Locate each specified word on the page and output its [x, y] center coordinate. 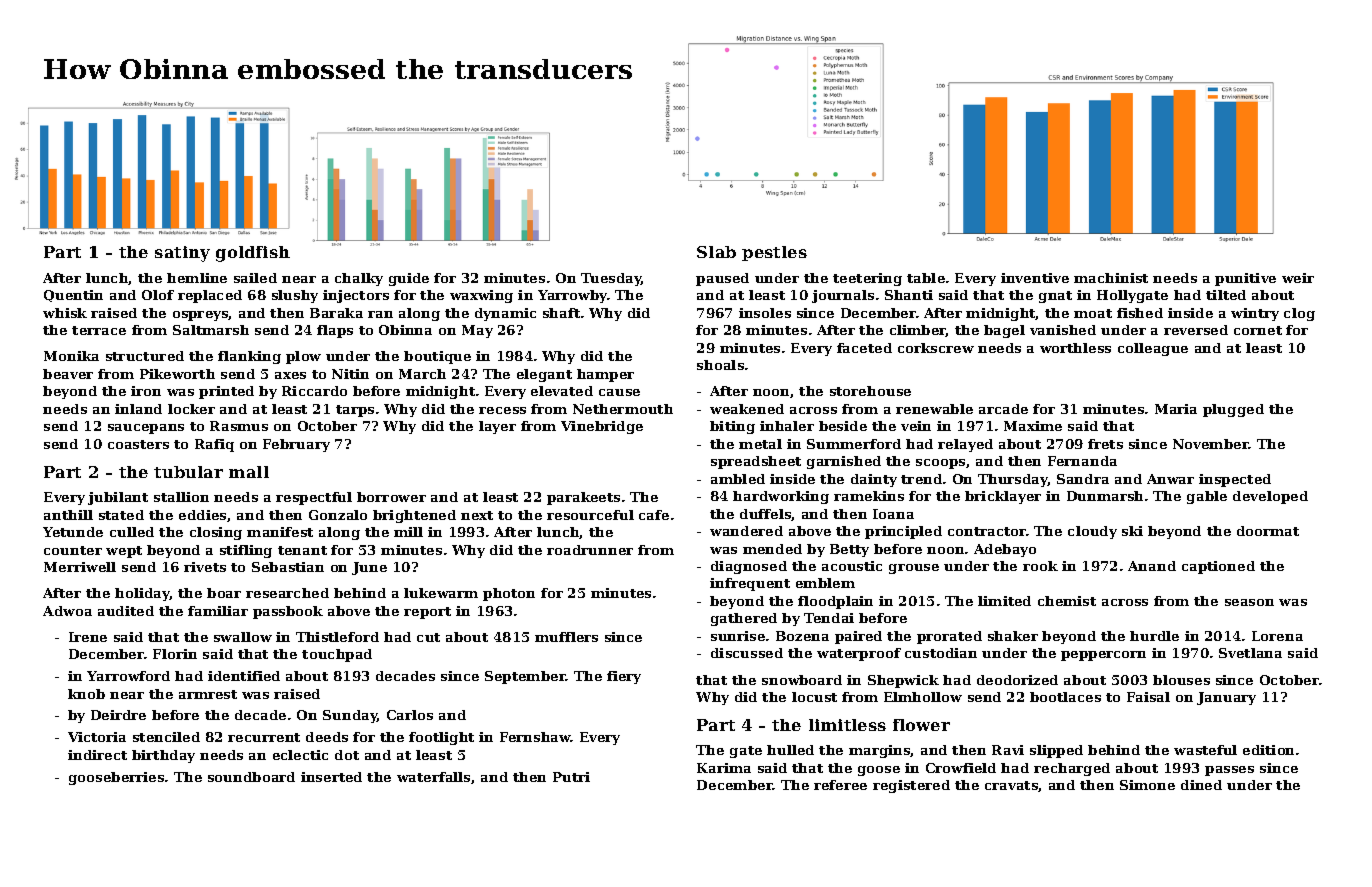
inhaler [787, 426]
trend [921, 479]
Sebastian [288, 567]
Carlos [410, 715]
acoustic [852, 566]
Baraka [336, 313]
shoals [720, 365]
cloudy [1092, 532]
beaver [68, 374]
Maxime [1033, 426]
